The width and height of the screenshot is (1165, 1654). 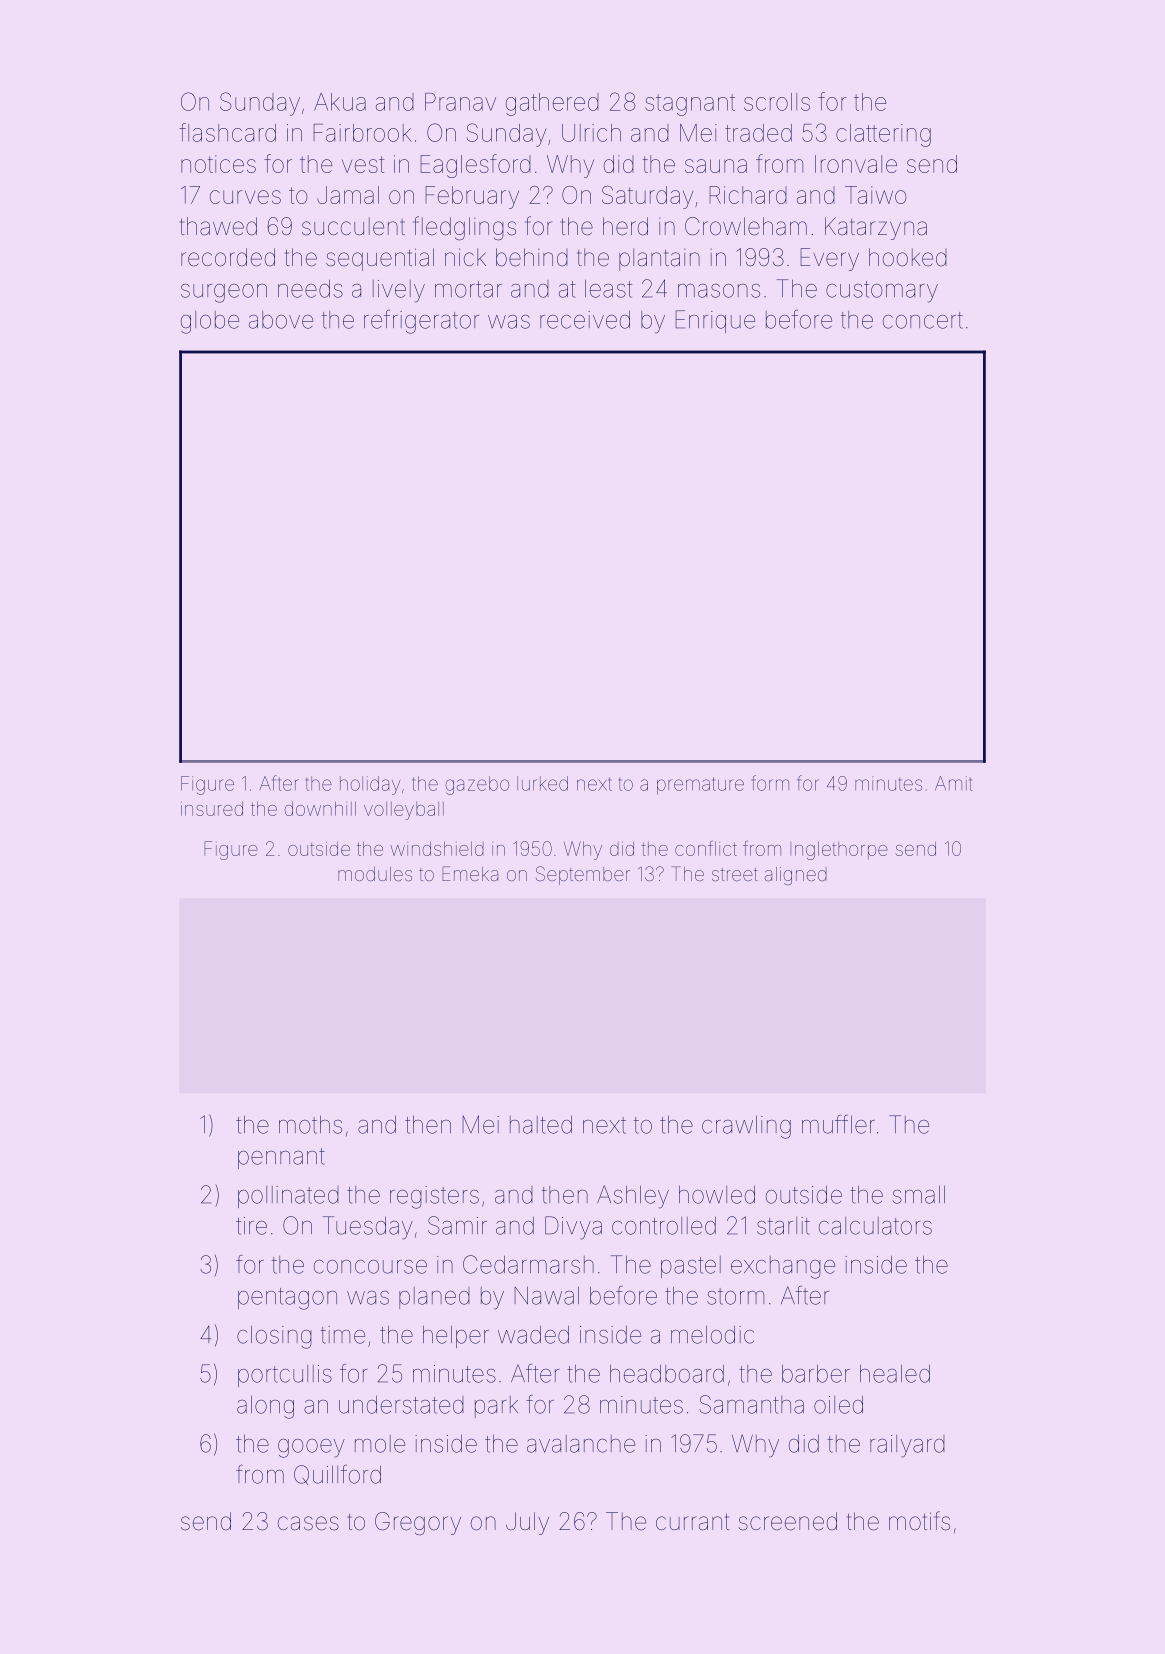 I want to click on along, so click(x=265, y=1407).
